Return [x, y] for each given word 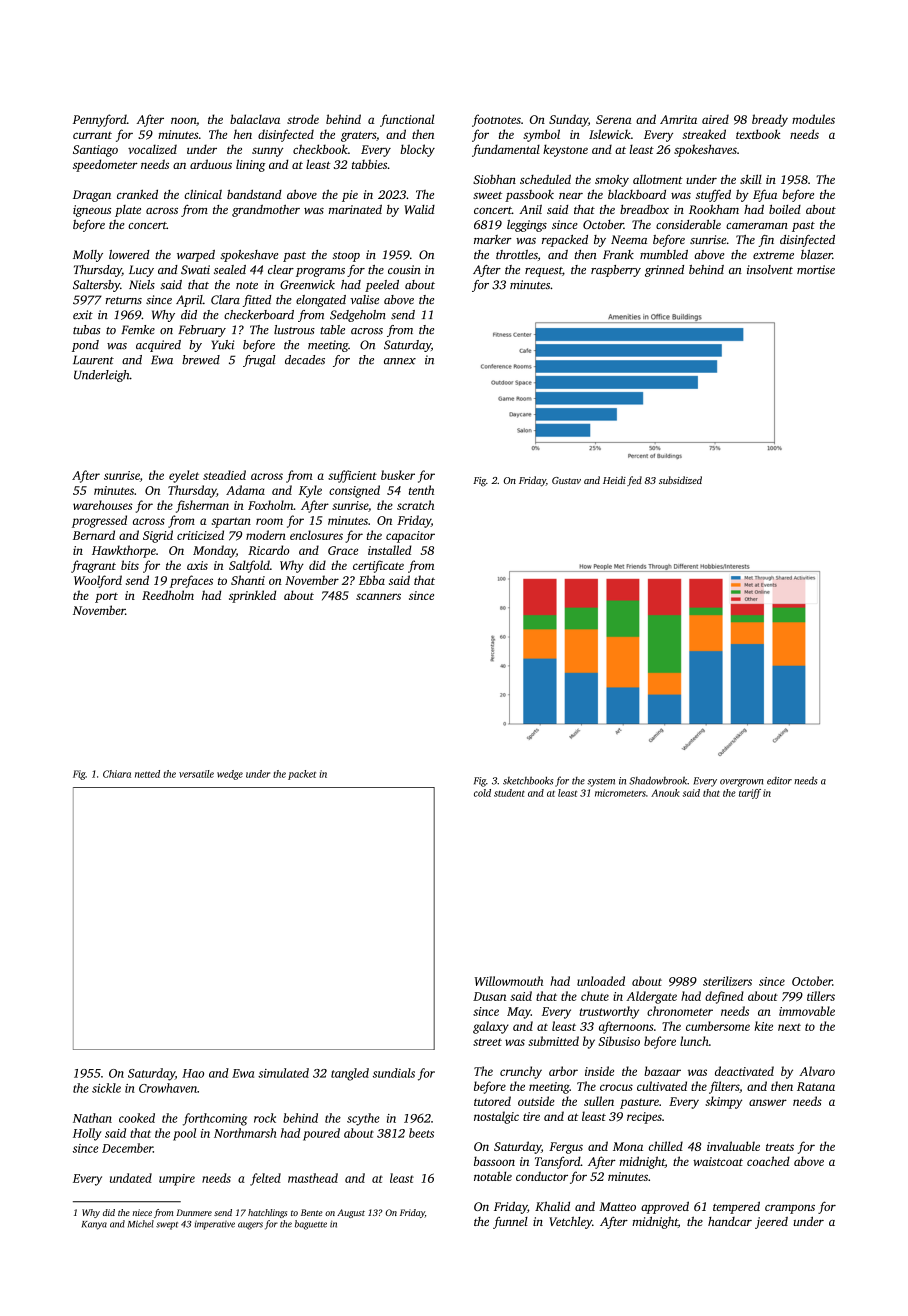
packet [302, 775]
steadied [224, 475]
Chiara [117, 774]
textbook [758, 134]
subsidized [680, 480]
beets [421, 1133]
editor [779, 781]
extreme [773, 255]
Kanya [94, 1225]
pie [350, 196]
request [543, 272]
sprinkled [252, 596]
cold [482, 793]
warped [196, 256]
